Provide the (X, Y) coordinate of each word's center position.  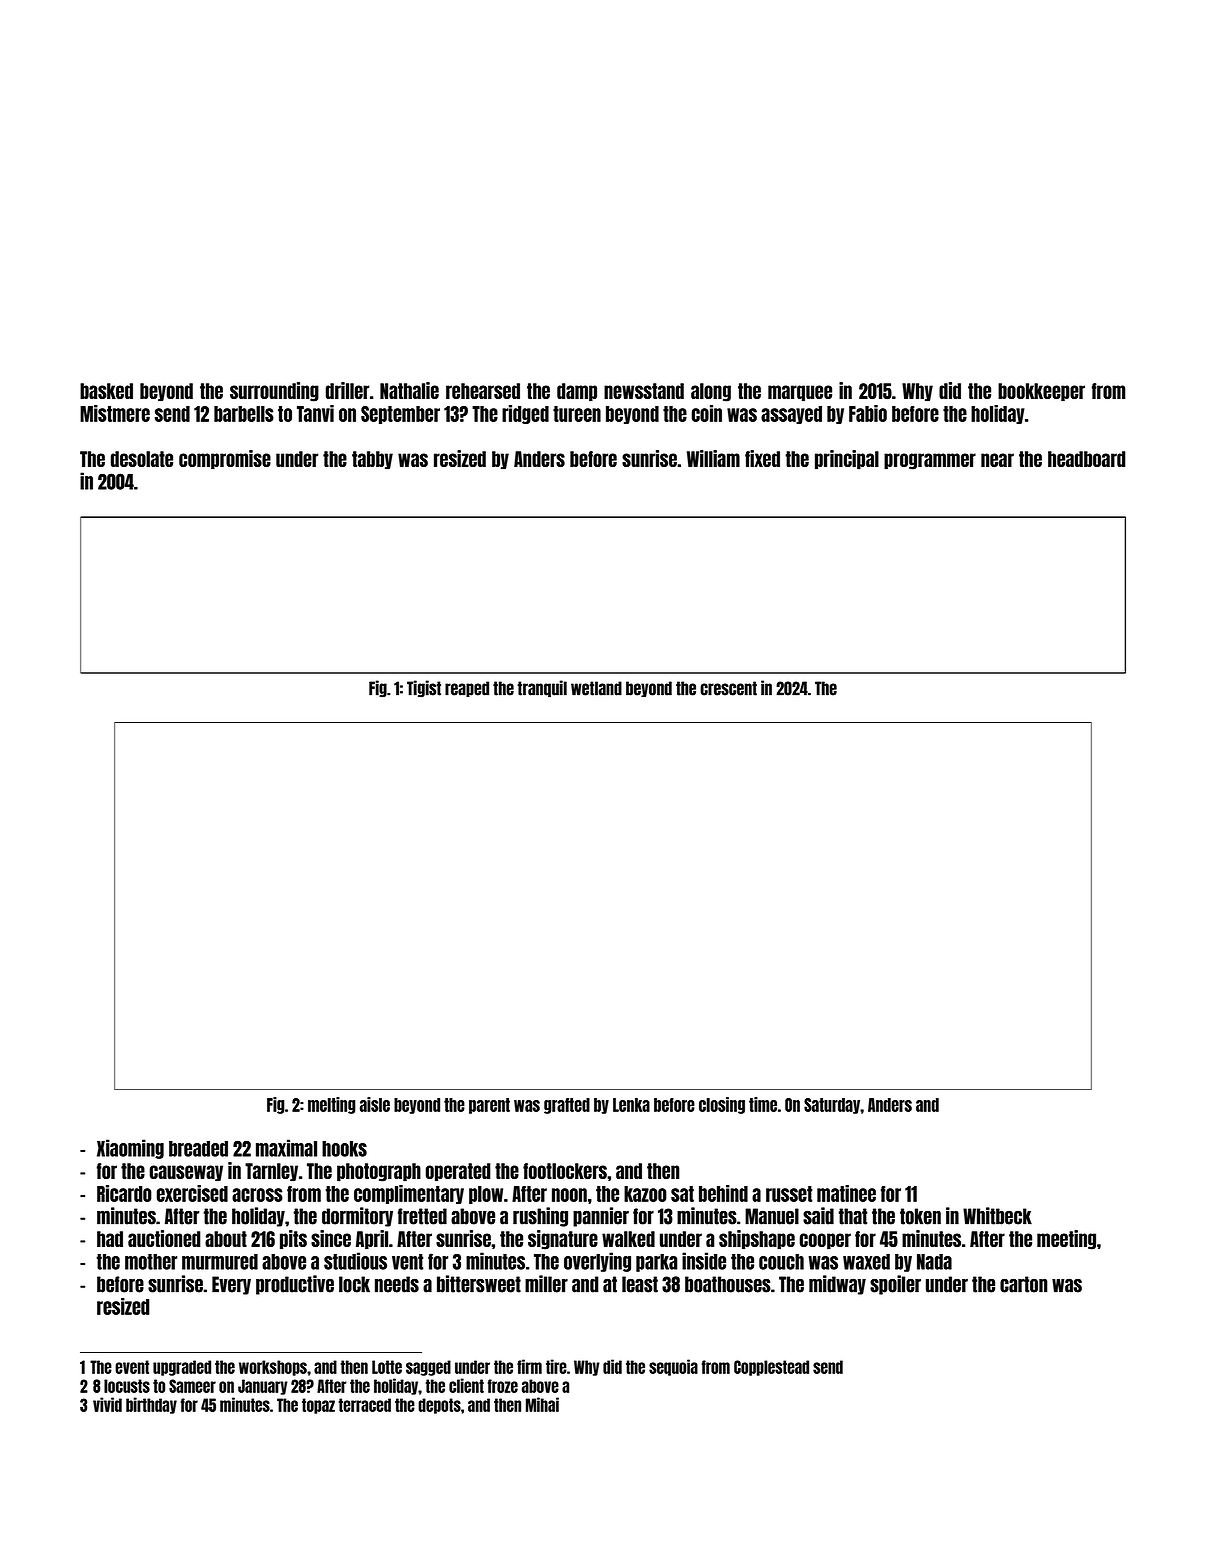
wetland (596, 688)
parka (657, 1263)
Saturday (832, 1106)
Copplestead (771, 1368)
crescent (728, 688)
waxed (866, 1262)
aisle (375, 1104)
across (257, 1195)
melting (331, 1105)
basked (106, 391)
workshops (273, 1368)
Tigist (424, 689)
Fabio (868, 413)
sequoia (673, 1367)
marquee (800, 393)
